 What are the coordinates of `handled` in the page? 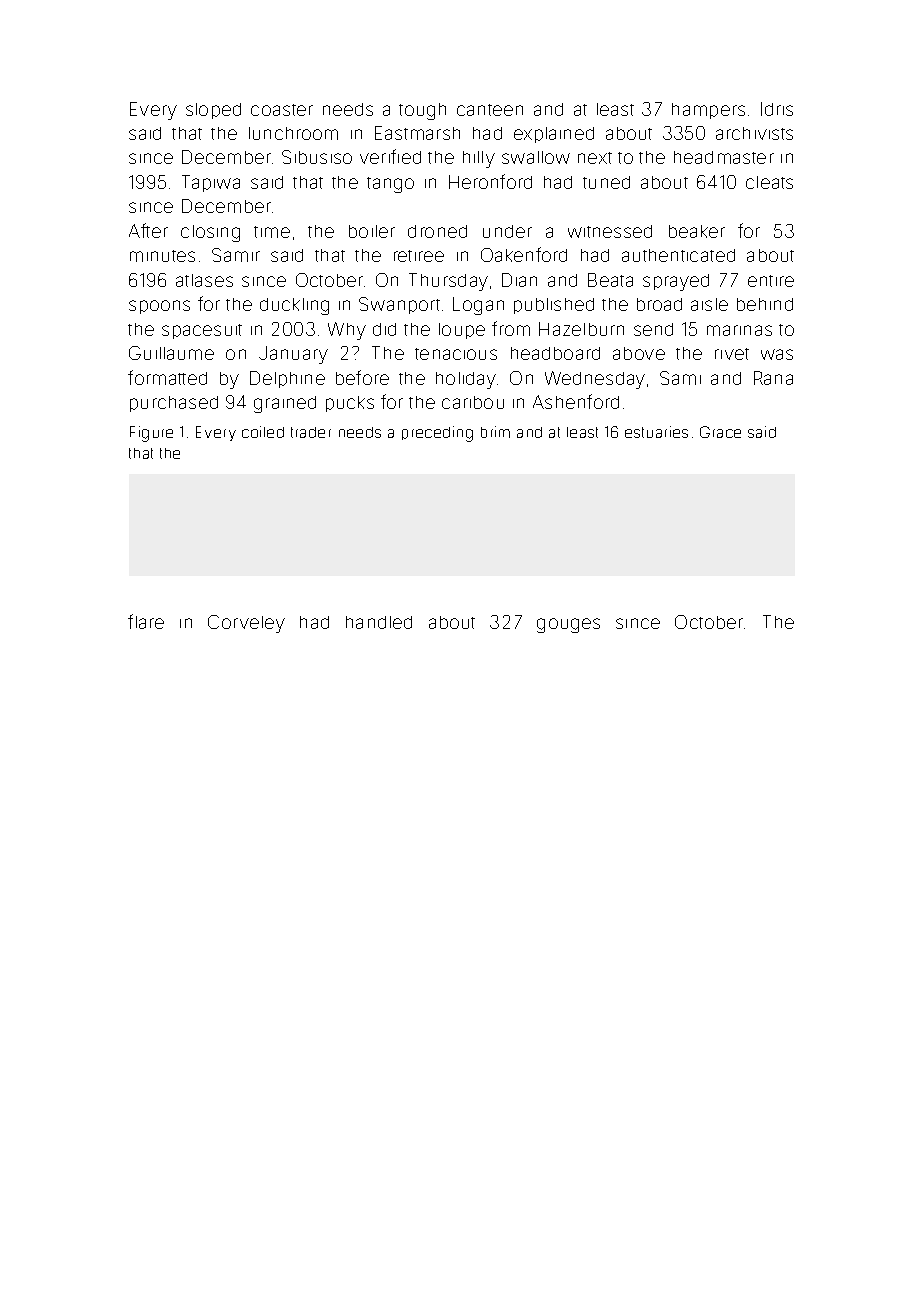 It's located at (379, 622).
